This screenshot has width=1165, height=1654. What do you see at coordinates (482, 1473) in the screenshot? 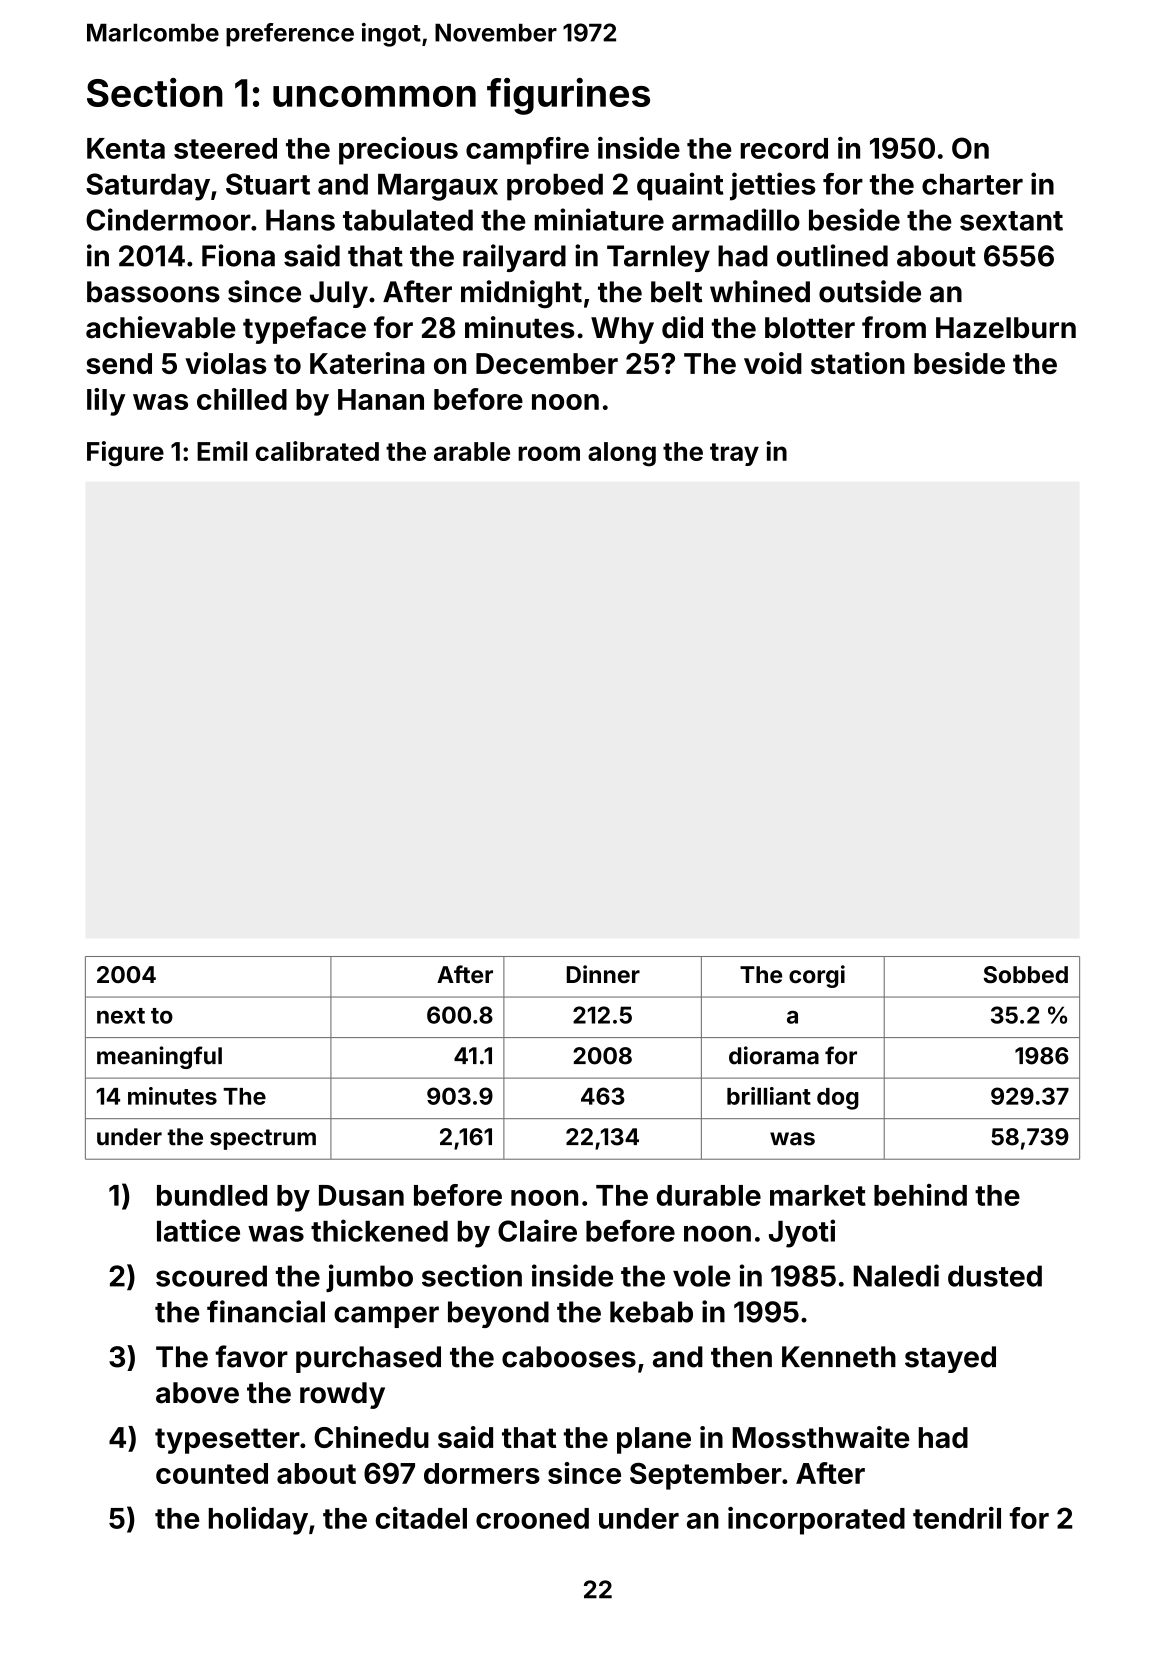
I see `dormers` at bounding box center [482, 1473].
